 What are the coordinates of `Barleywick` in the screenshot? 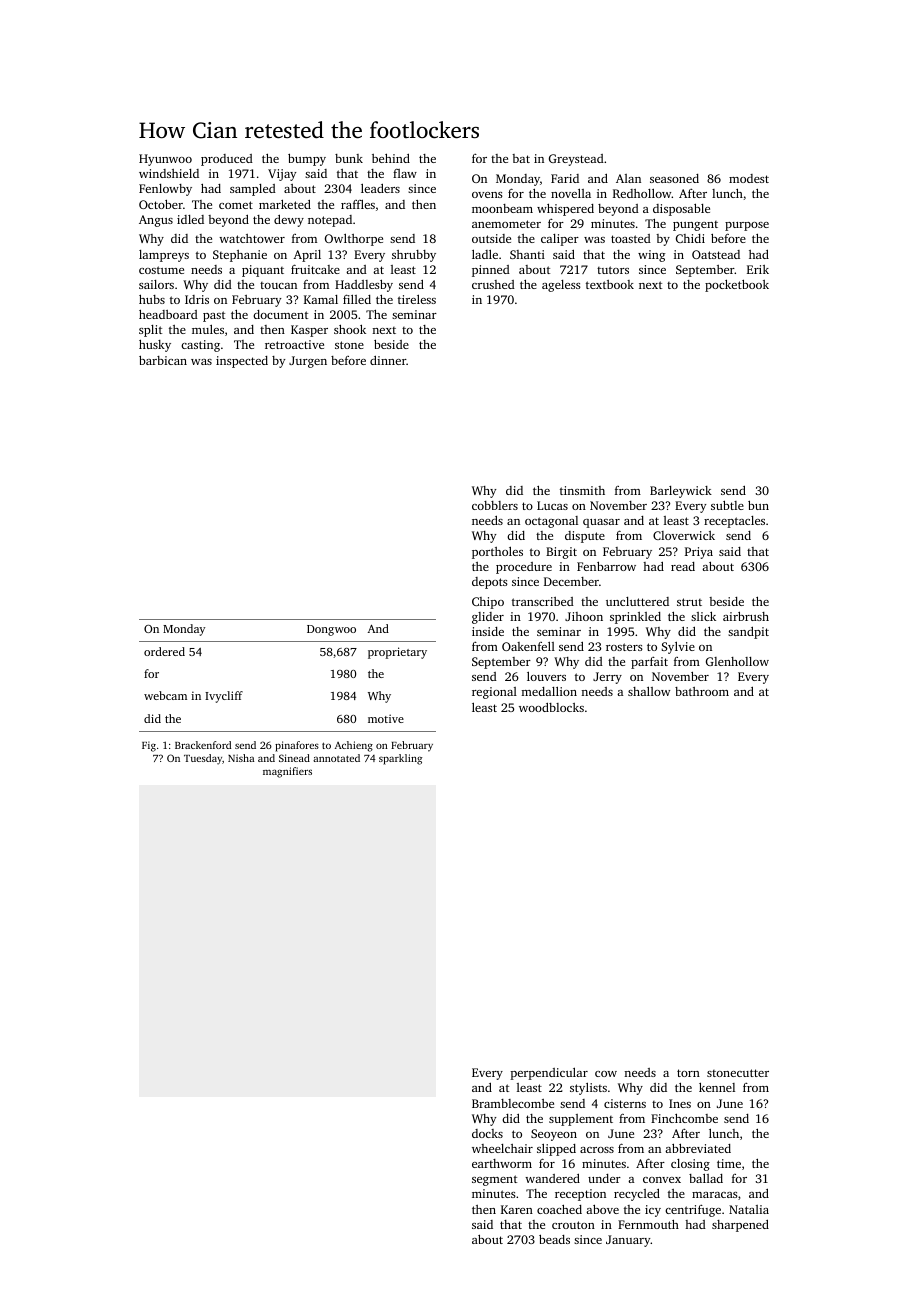 It's located at (681, 492).
